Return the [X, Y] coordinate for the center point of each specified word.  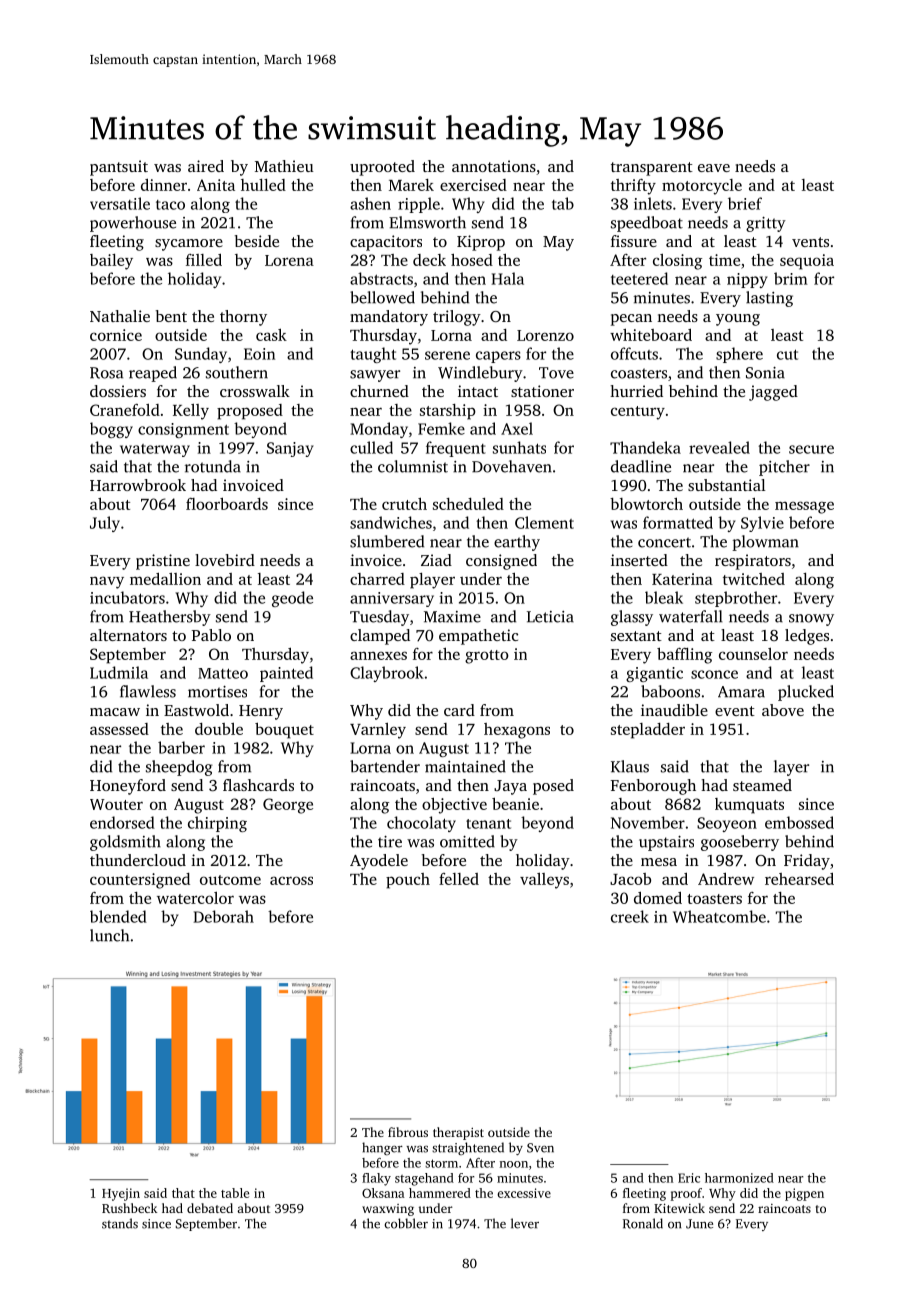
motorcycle [702, 187]
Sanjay [290, 449]
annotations [494, 166]
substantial [727, 485]
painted [286, 674]
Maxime [452, 617]
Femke [441, 428]
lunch [109, 935]
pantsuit [119, 168]
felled [459, 879]
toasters [714, 899]
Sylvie [762, 524]
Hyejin [121, 1194]
